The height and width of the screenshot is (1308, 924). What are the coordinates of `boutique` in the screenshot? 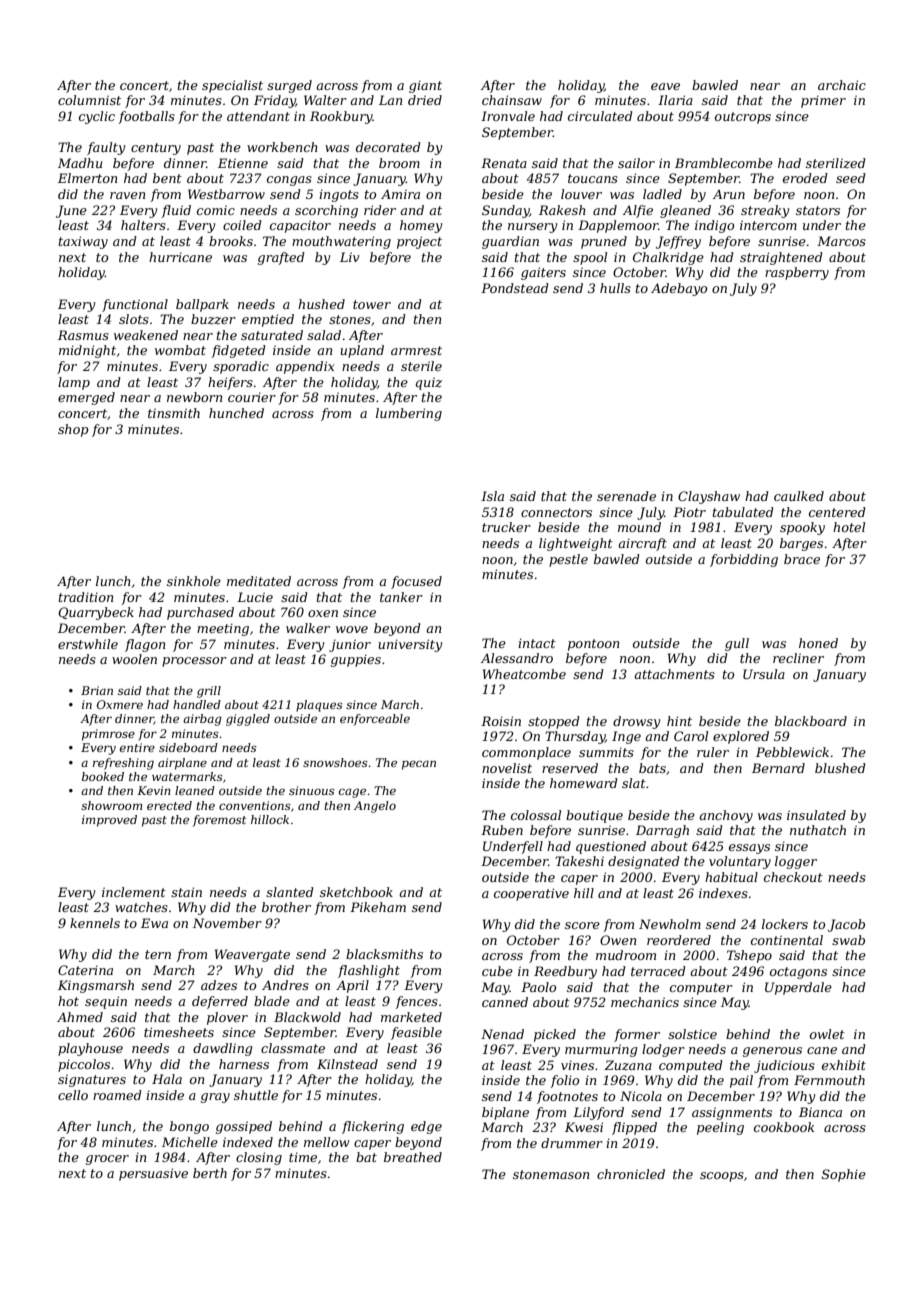 It's located at (594, 816).
